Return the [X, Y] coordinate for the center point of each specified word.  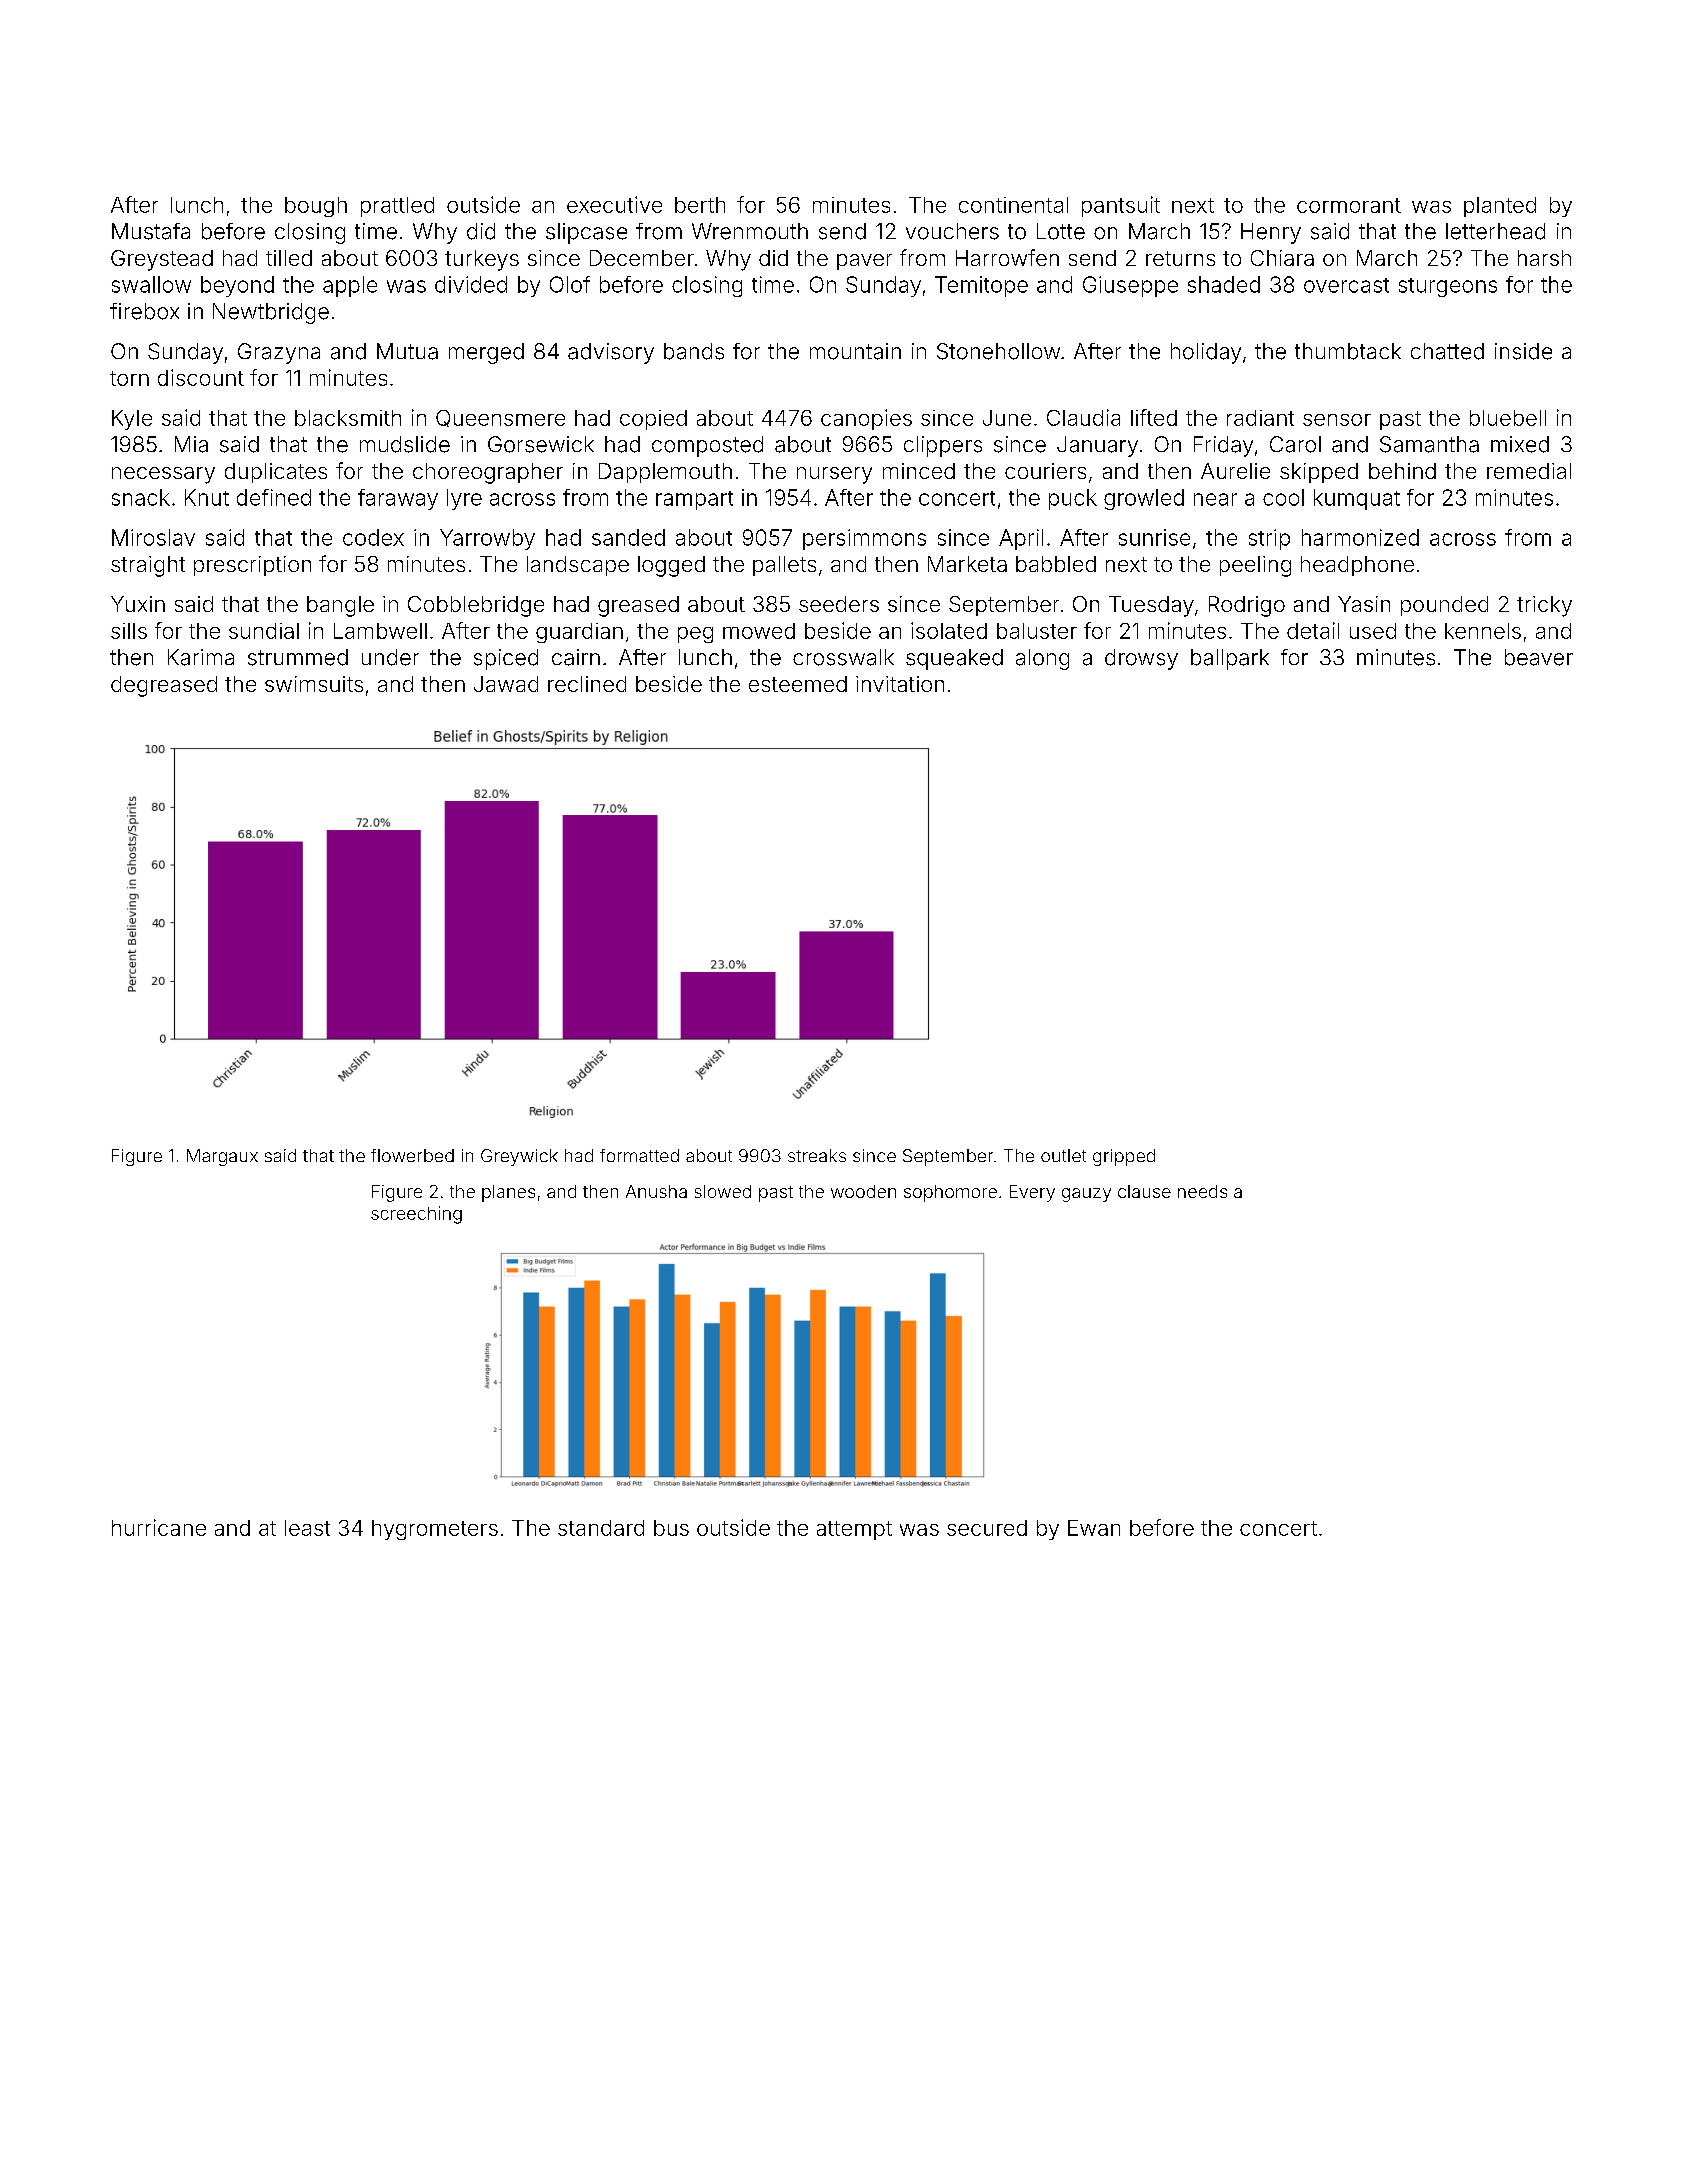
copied [653, 420]
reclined [587, 684]
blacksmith [348, 418]
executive [614, 204]
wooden [863, 1191]
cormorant [1349, 205]
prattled [397, 207]
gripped [1124, 1157]
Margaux [222, 1157]
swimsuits [314, 684]
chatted [1447, 351]
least [307, 1528]
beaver [1539, 657]
